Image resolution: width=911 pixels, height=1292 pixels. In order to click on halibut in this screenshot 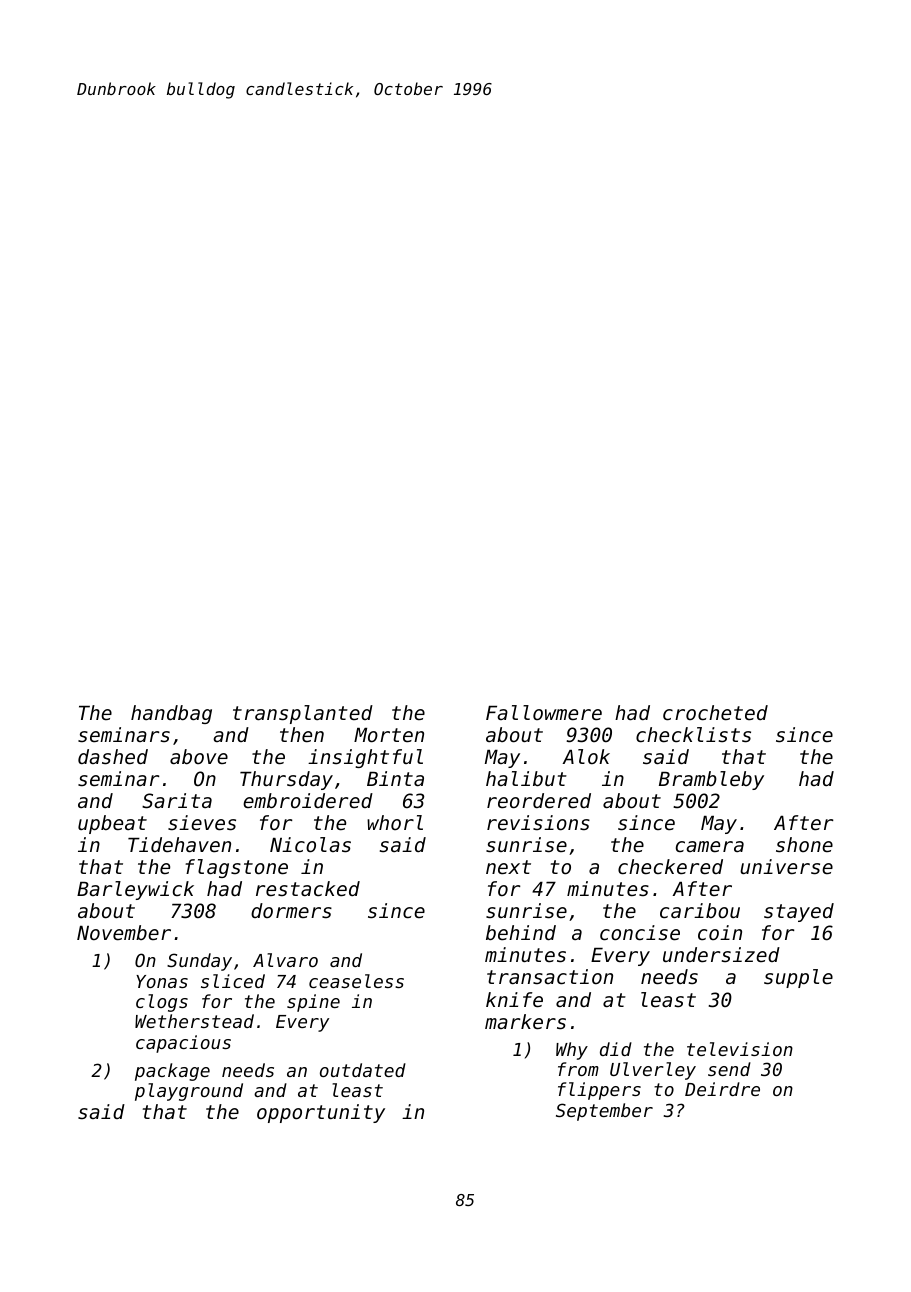, I will do `click(526, 778)`.
